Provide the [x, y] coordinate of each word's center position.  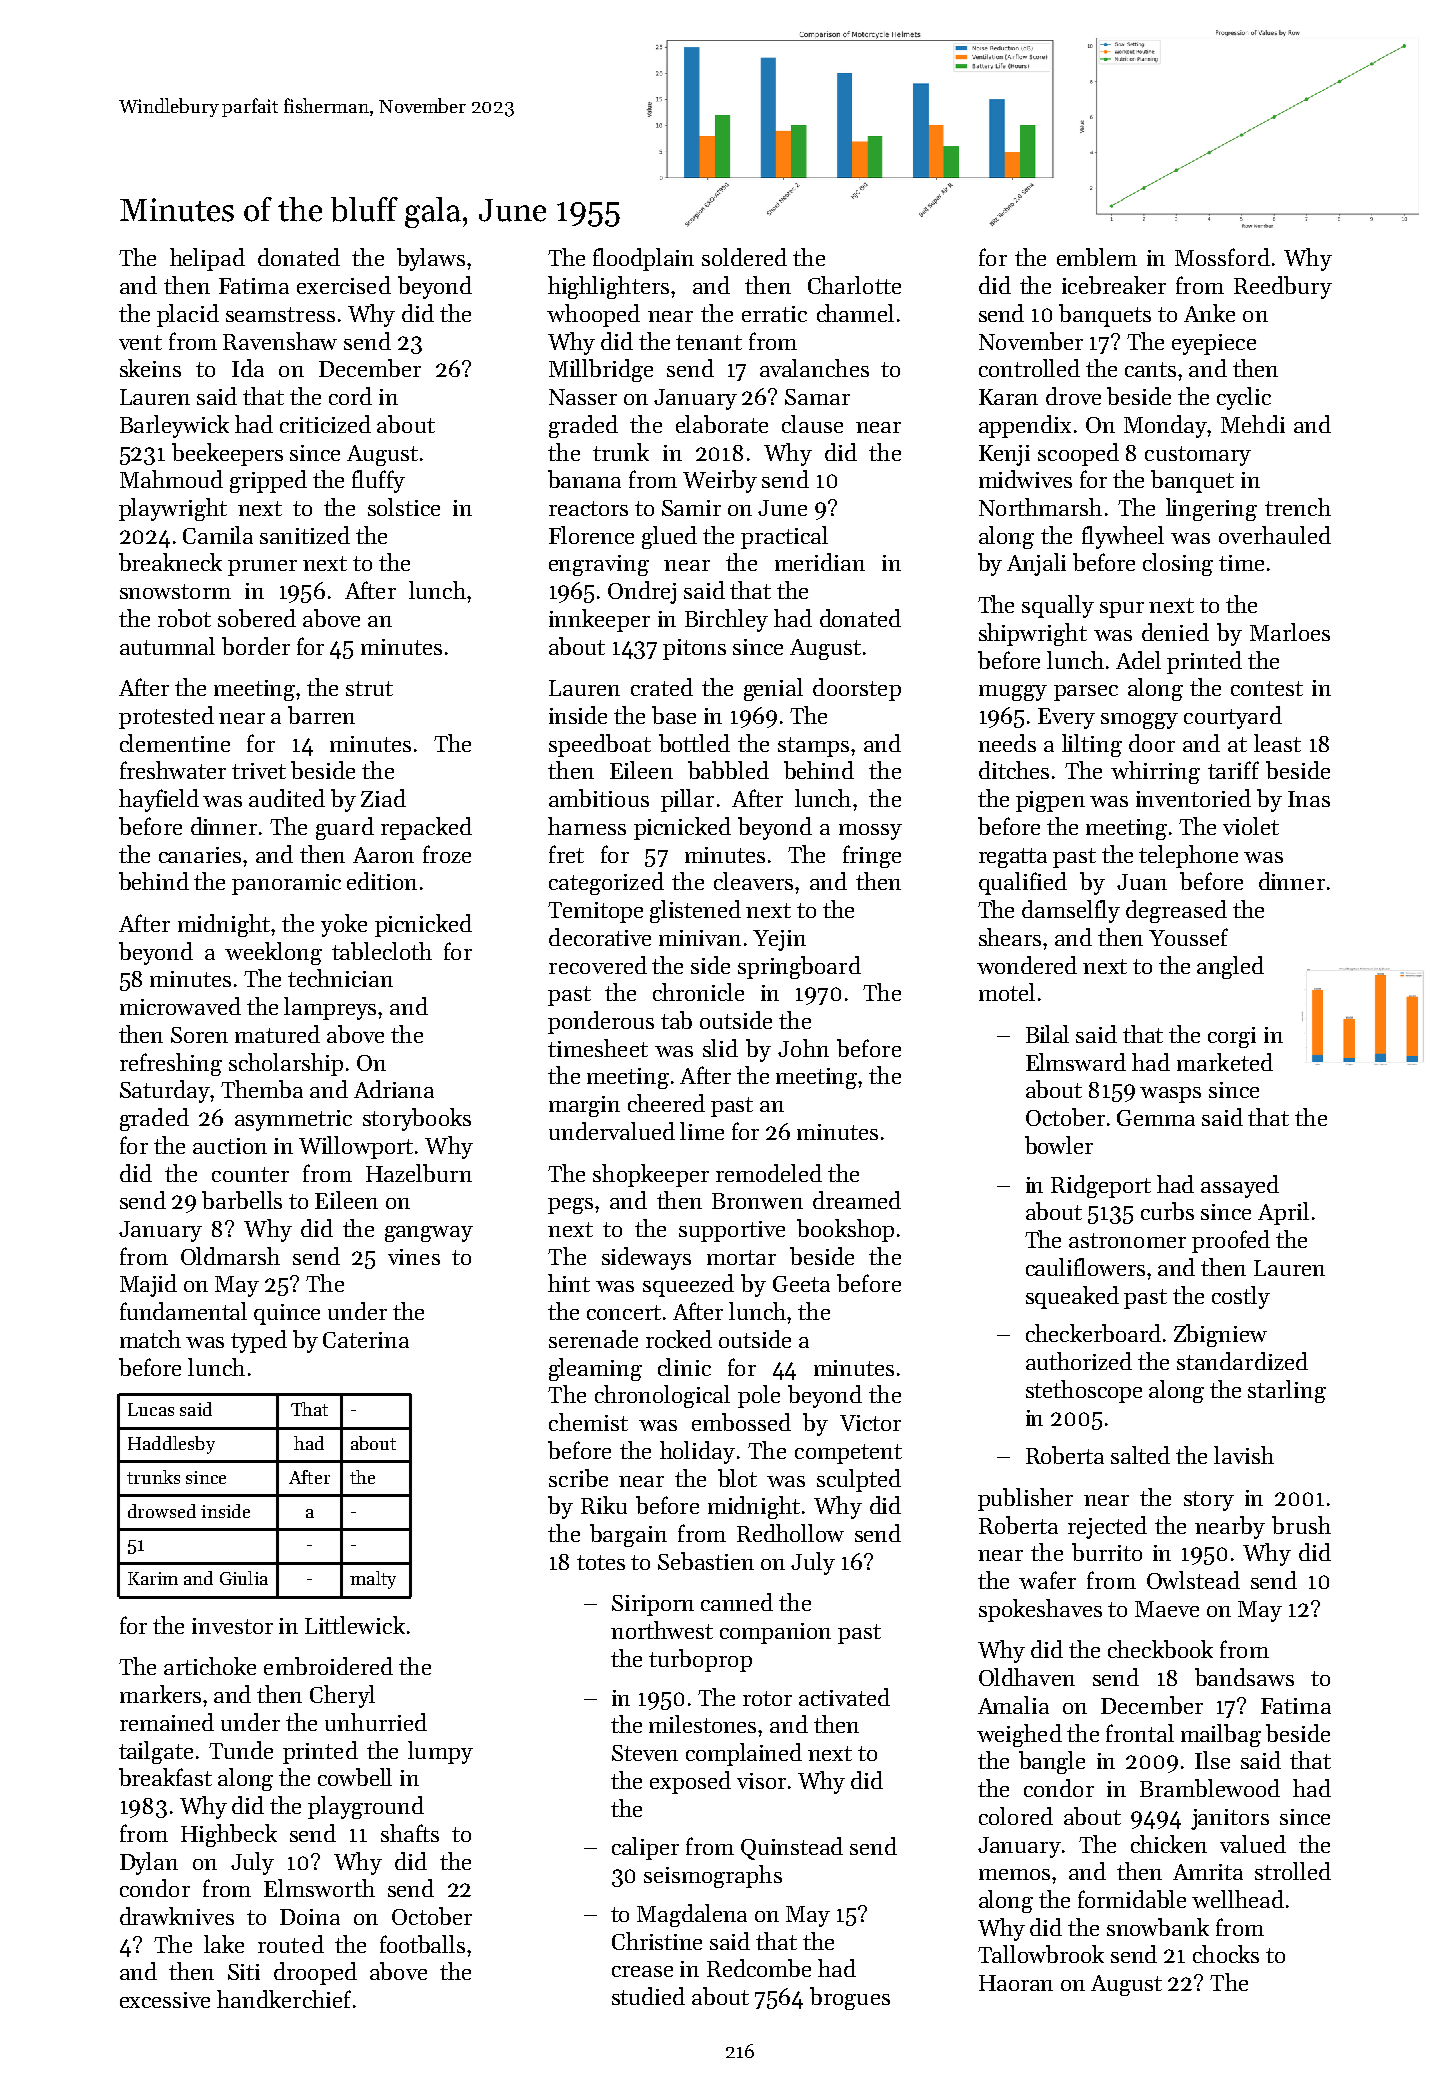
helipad [207, 259]
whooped [593, 315]
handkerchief [284, 1999]
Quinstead [792, 1848]
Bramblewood [1210, 1788]
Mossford [1222, 257]
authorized [1079, 1361]
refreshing [171, 1064]
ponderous [601, 1022]
